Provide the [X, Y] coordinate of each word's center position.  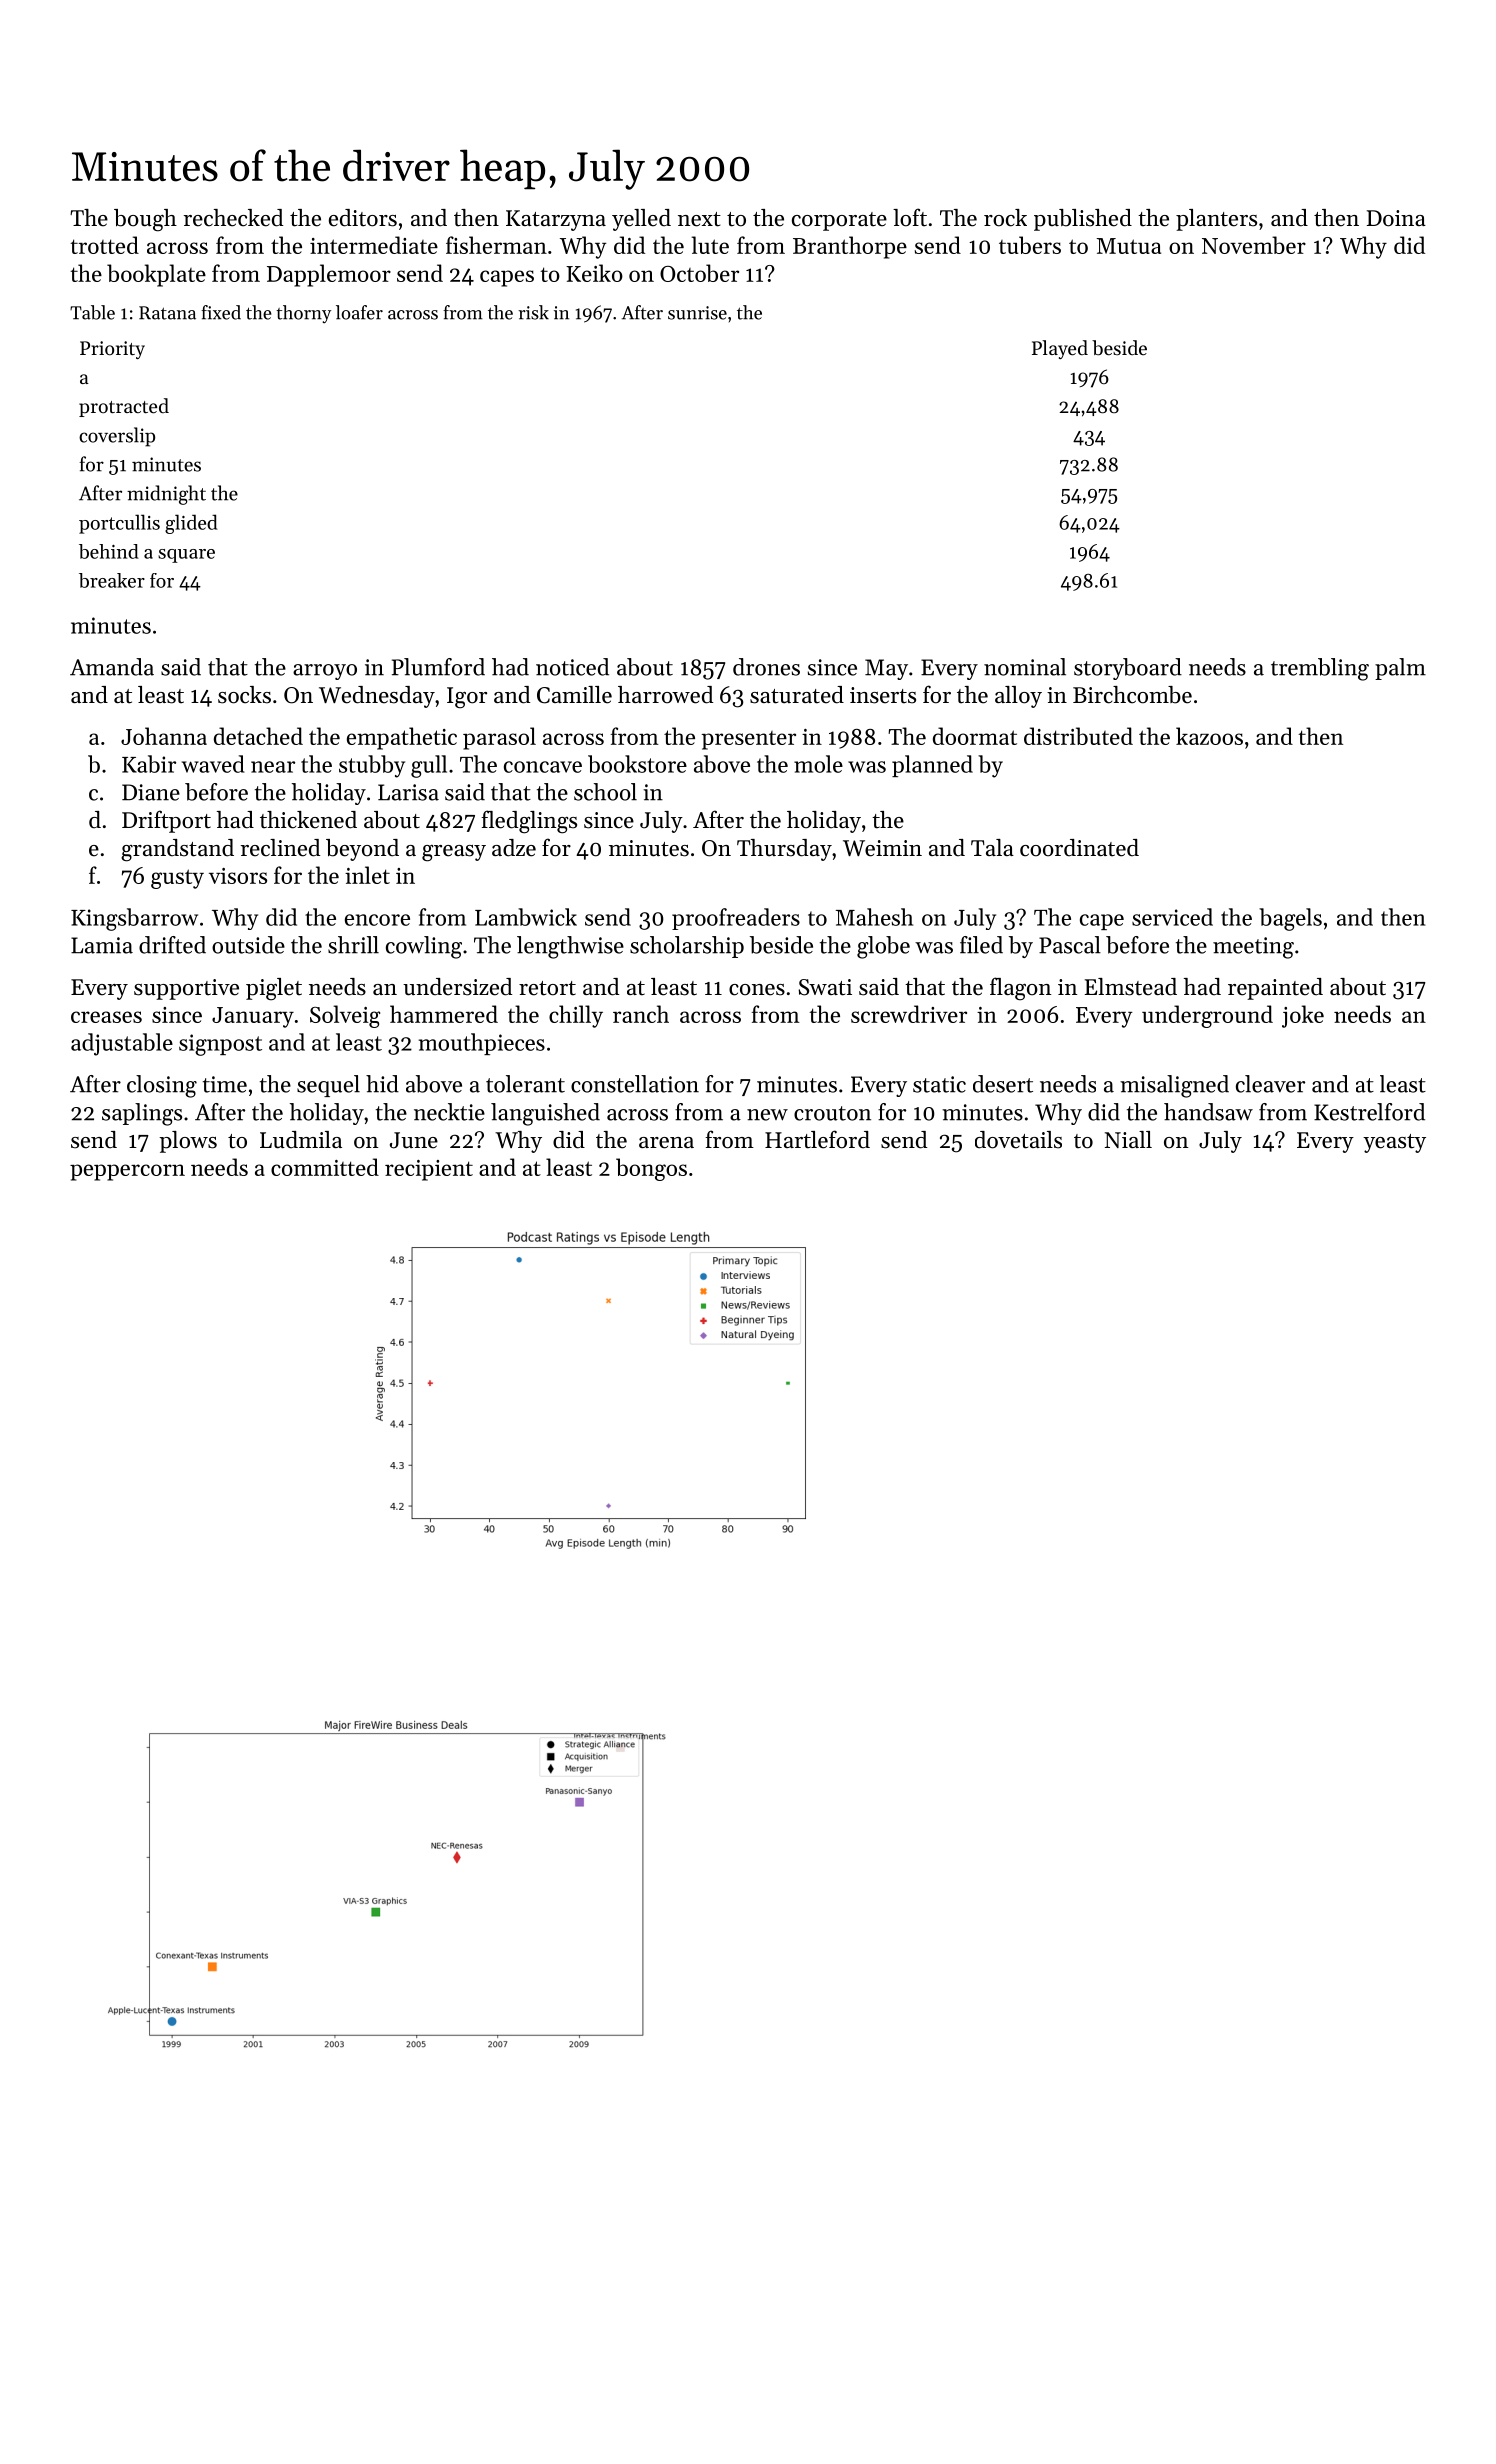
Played [1060, 349]
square [186, 556]
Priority [112, 350]
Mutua [1129, 246]
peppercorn [127, 1172]
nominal [1025, 667]
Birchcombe [1132, 695]
